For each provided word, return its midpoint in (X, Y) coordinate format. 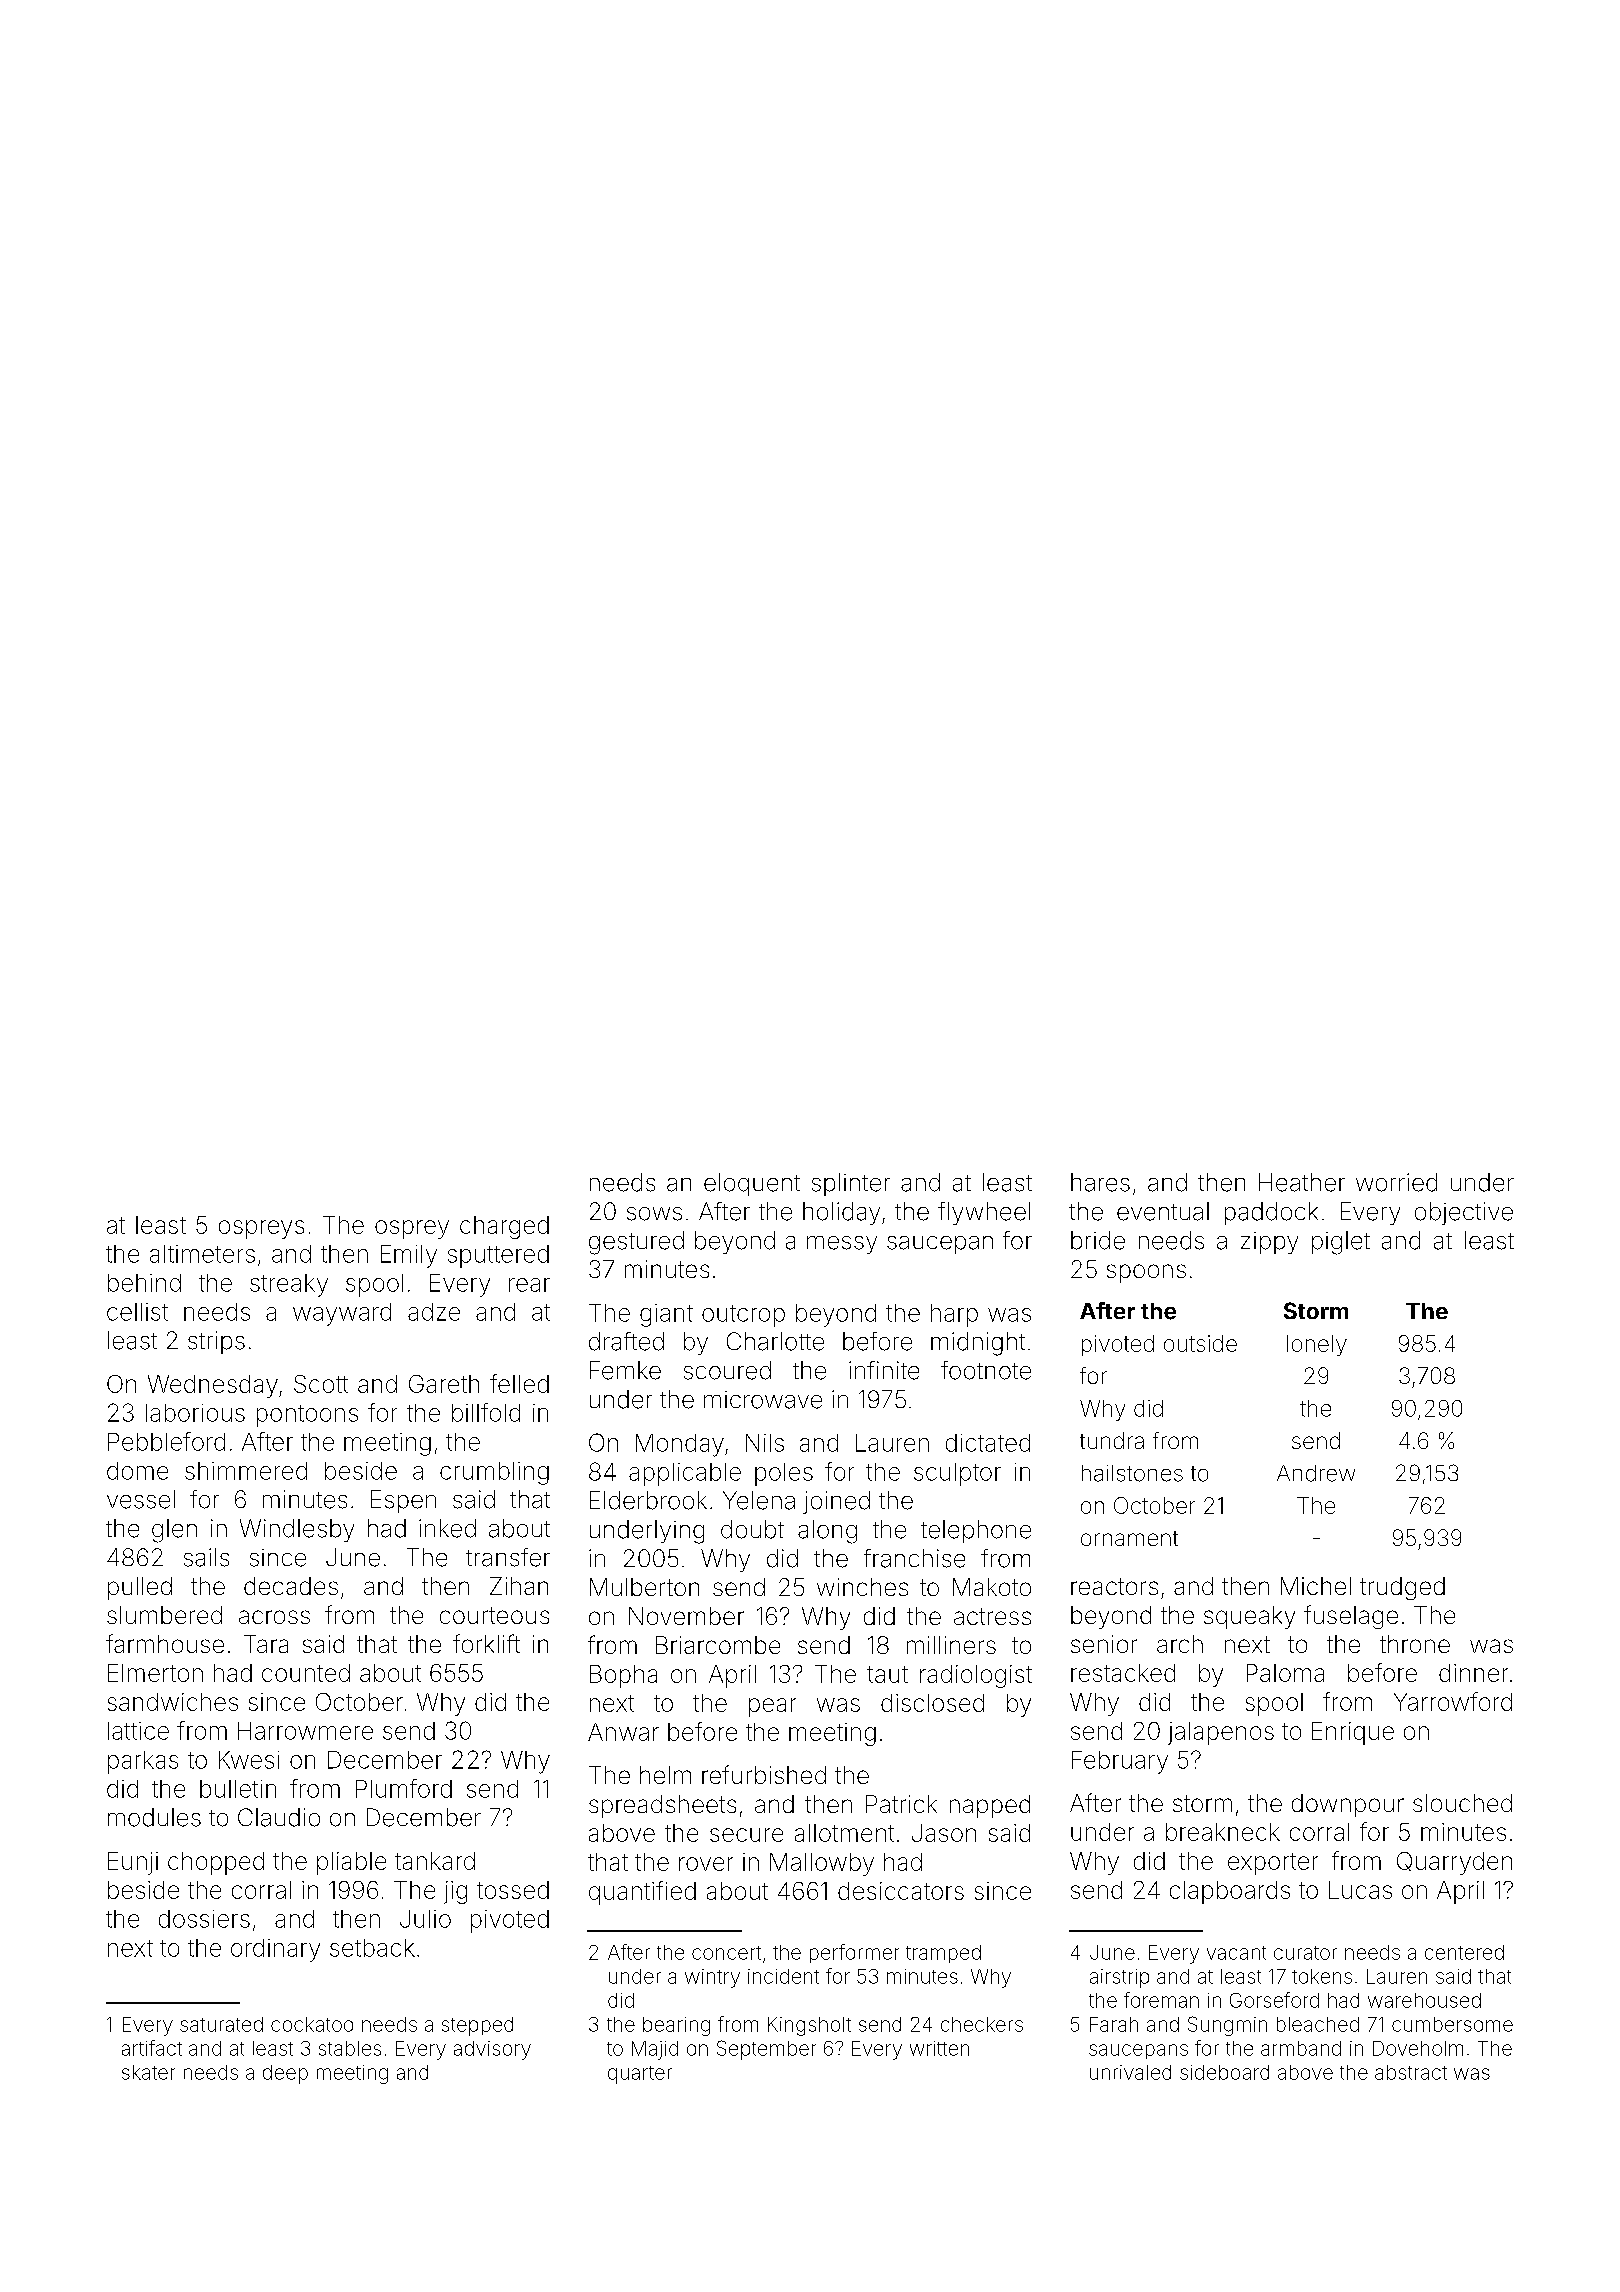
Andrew (1316, 1473)
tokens (1322, 1976)
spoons (1146, 1273)
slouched (1462, 1803)
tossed (513, 1890)
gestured (636, 1243)
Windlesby (297, 1530)
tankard (435, 1861)
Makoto (992, 1587)
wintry (712, 1978)
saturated (221, 2024)
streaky (289, 1285)
